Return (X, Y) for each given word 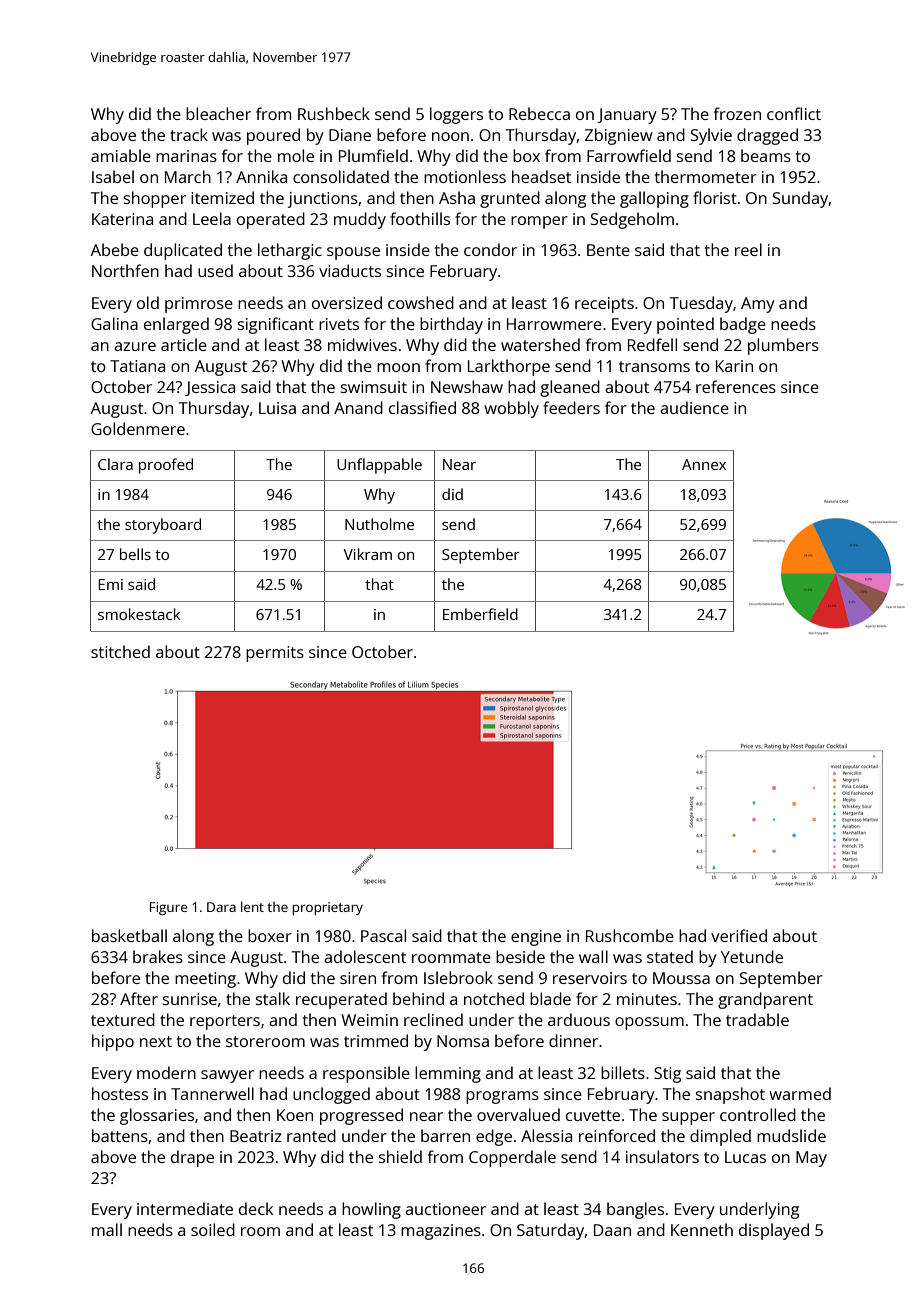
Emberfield (480, 614)
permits (275, 654)
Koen (295, 1115)
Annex (704, 464)
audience (694, 407)
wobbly (511, 409)
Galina (114, 323)
